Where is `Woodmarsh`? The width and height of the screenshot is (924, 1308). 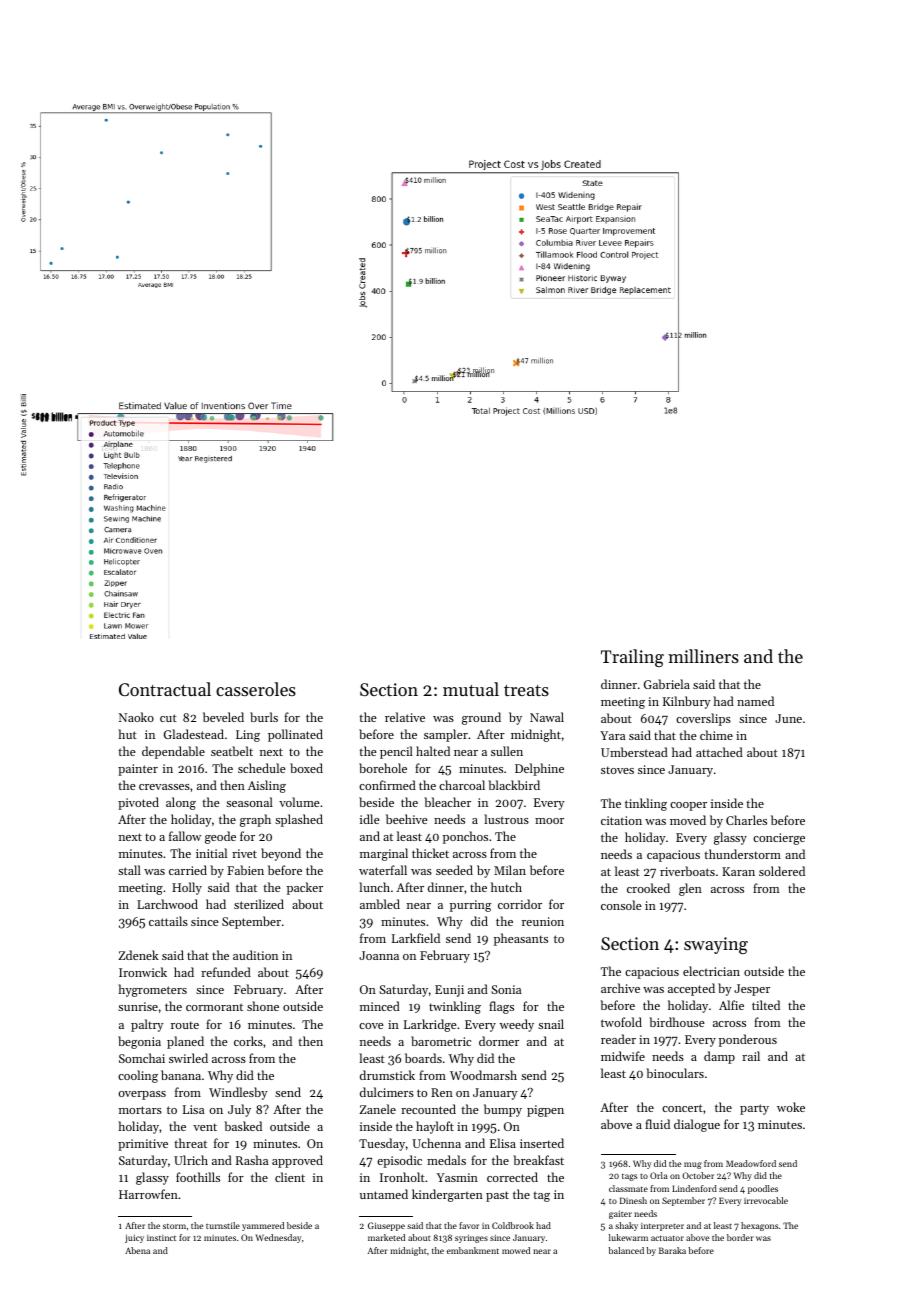 Woodmarsh is located at coordinates (483, 1075).
